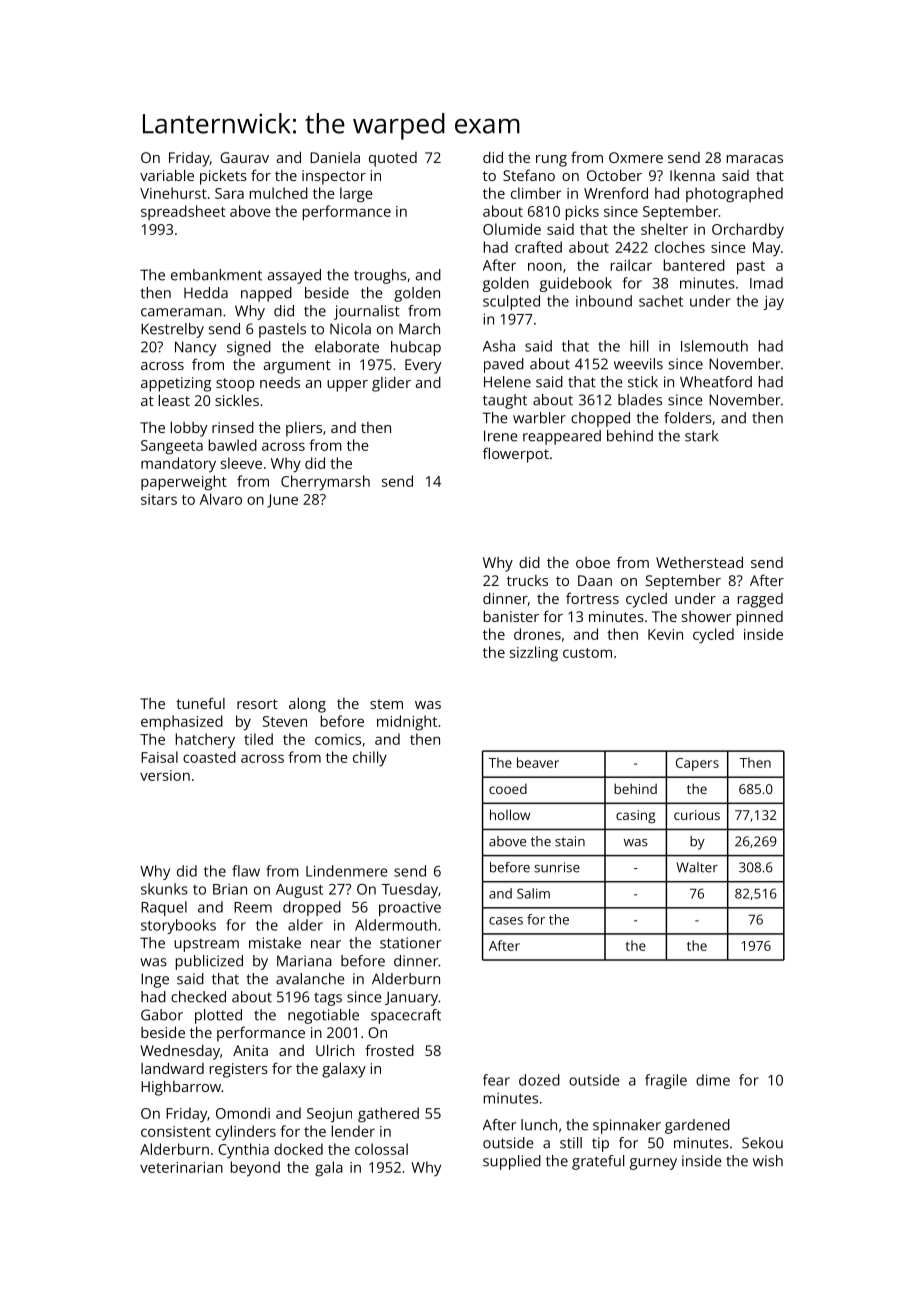  What do you see at coordinates (768, 1161) in the image?
I see `wish` at bounding box center [768, 1161].
